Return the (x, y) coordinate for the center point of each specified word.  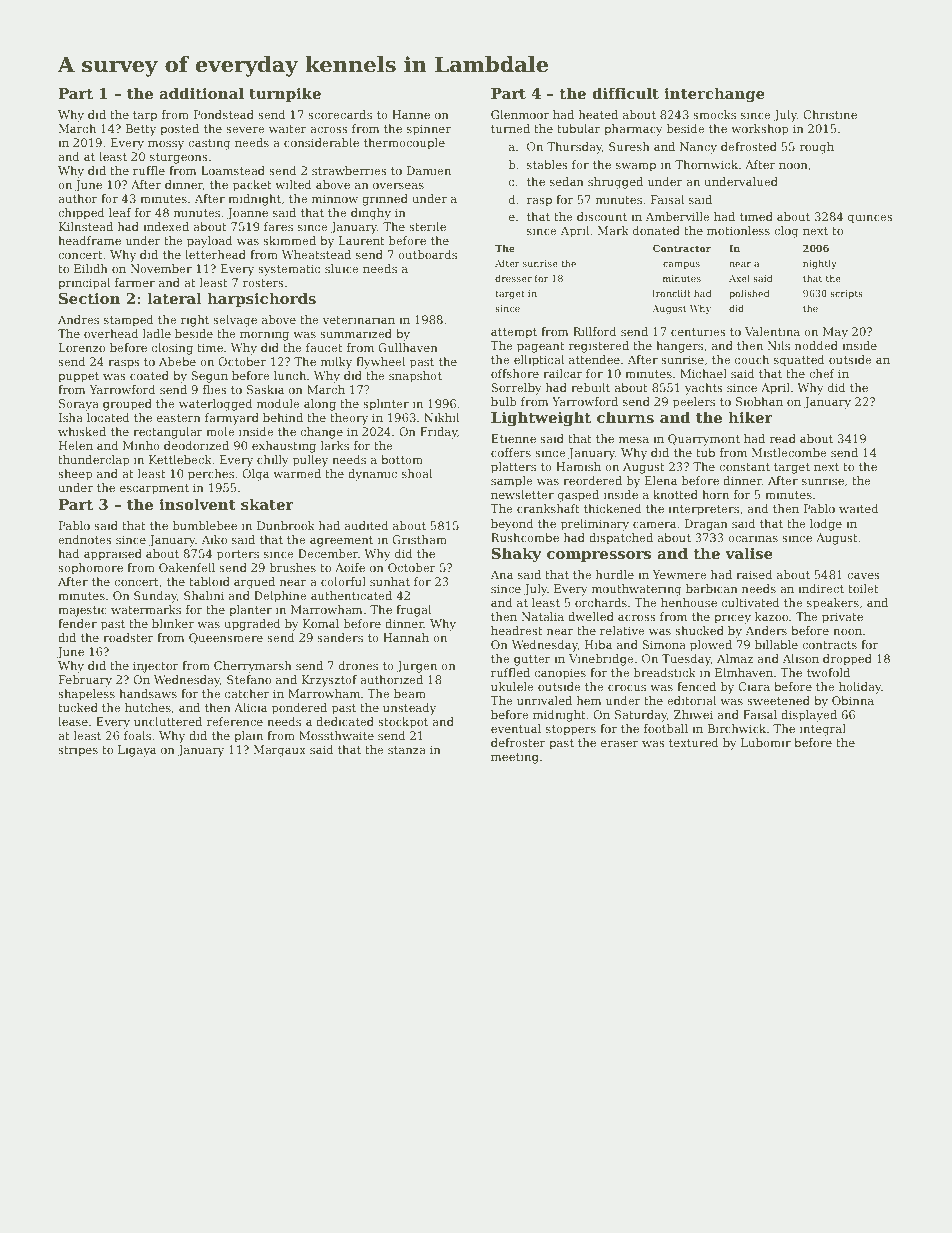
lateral (174, 298)
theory (349, 419)
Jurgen (416, 667)
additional (201, 93)
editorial (692, 700)
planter (250, 611)
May (835, 333)
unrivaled (544, 700)
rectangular (168, 433)
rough (817, 148)
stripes (78, 751)
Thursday (574, 148)
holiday (860, 688)
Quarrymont (704, 440)
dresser (513, 278)
